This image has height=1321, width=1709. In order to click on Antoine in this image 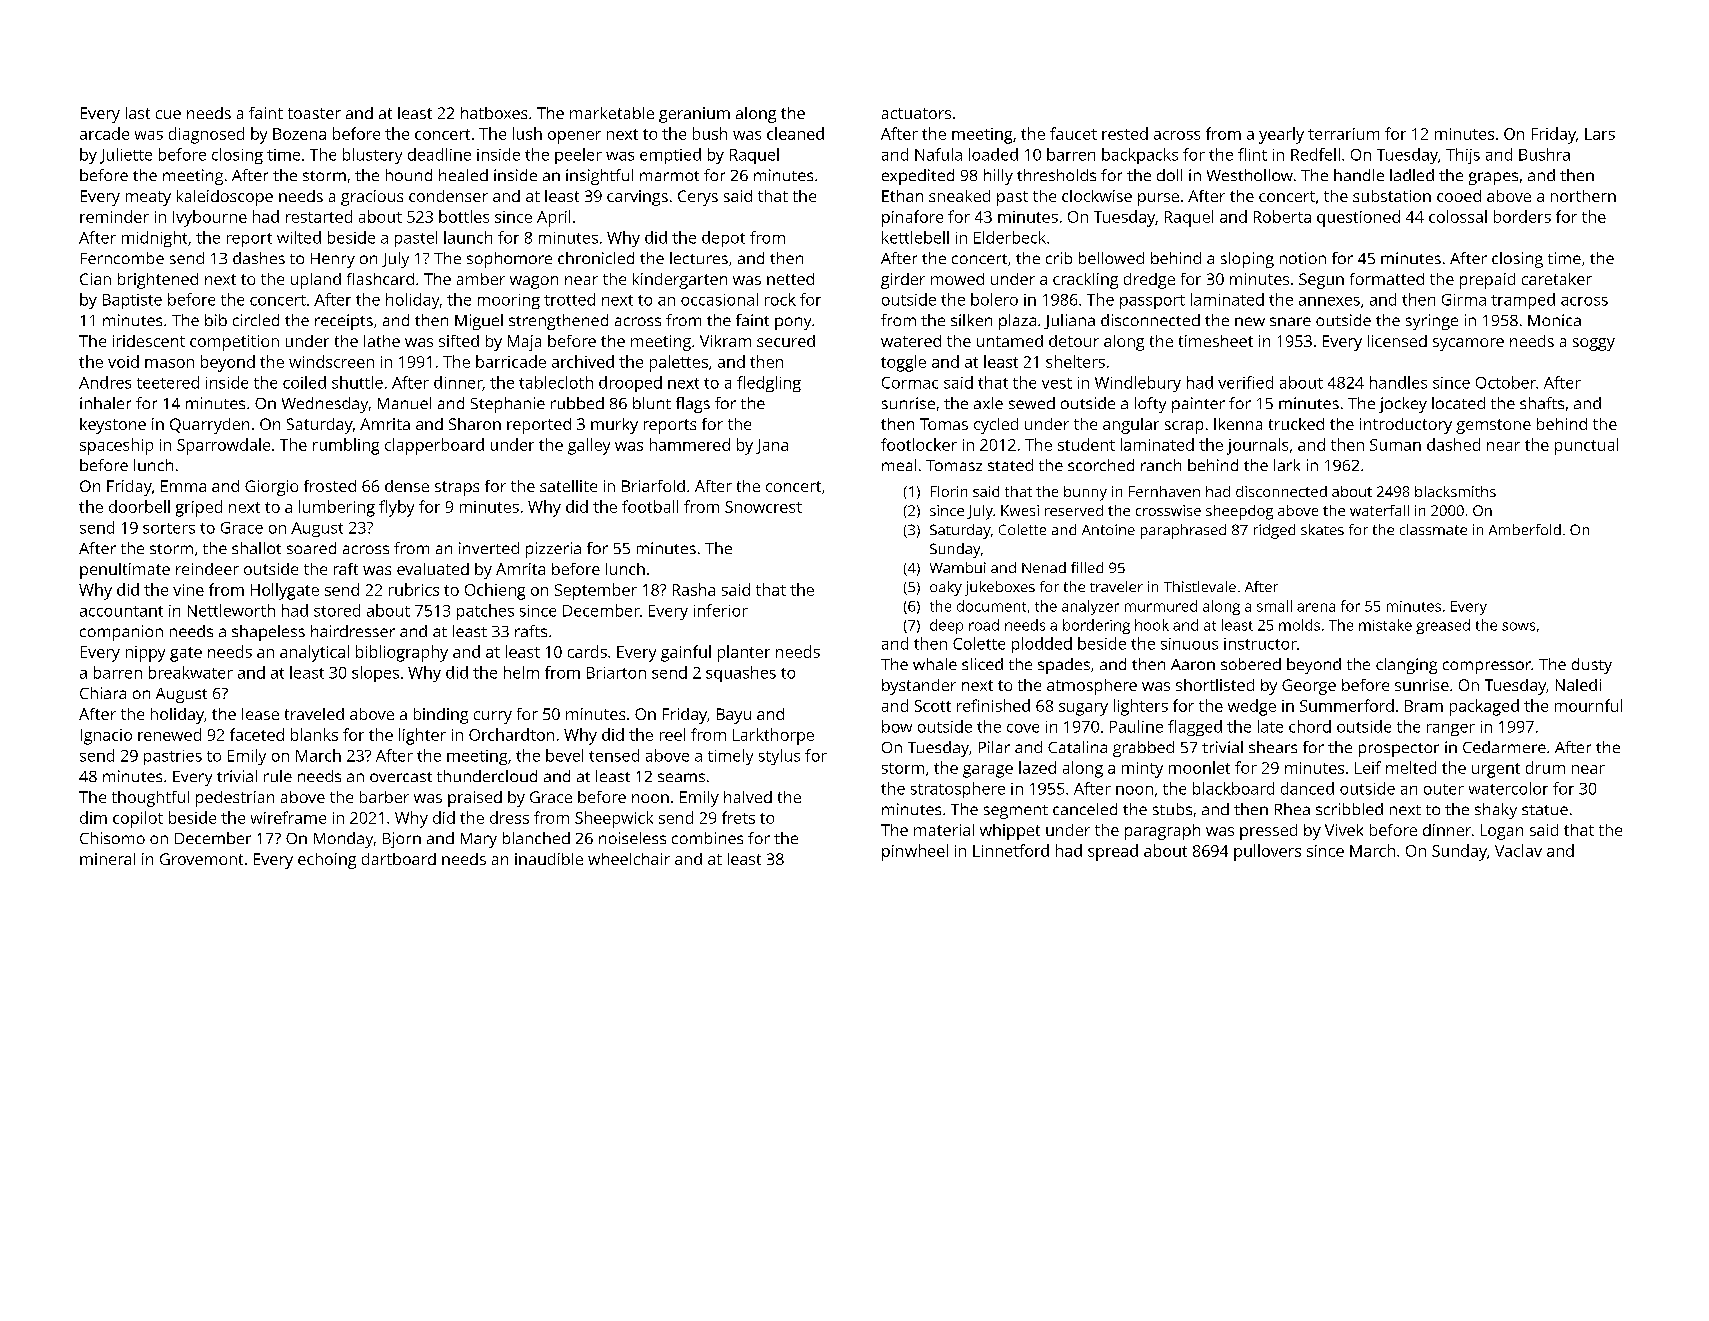, I will do `click(1108, 529)`.
